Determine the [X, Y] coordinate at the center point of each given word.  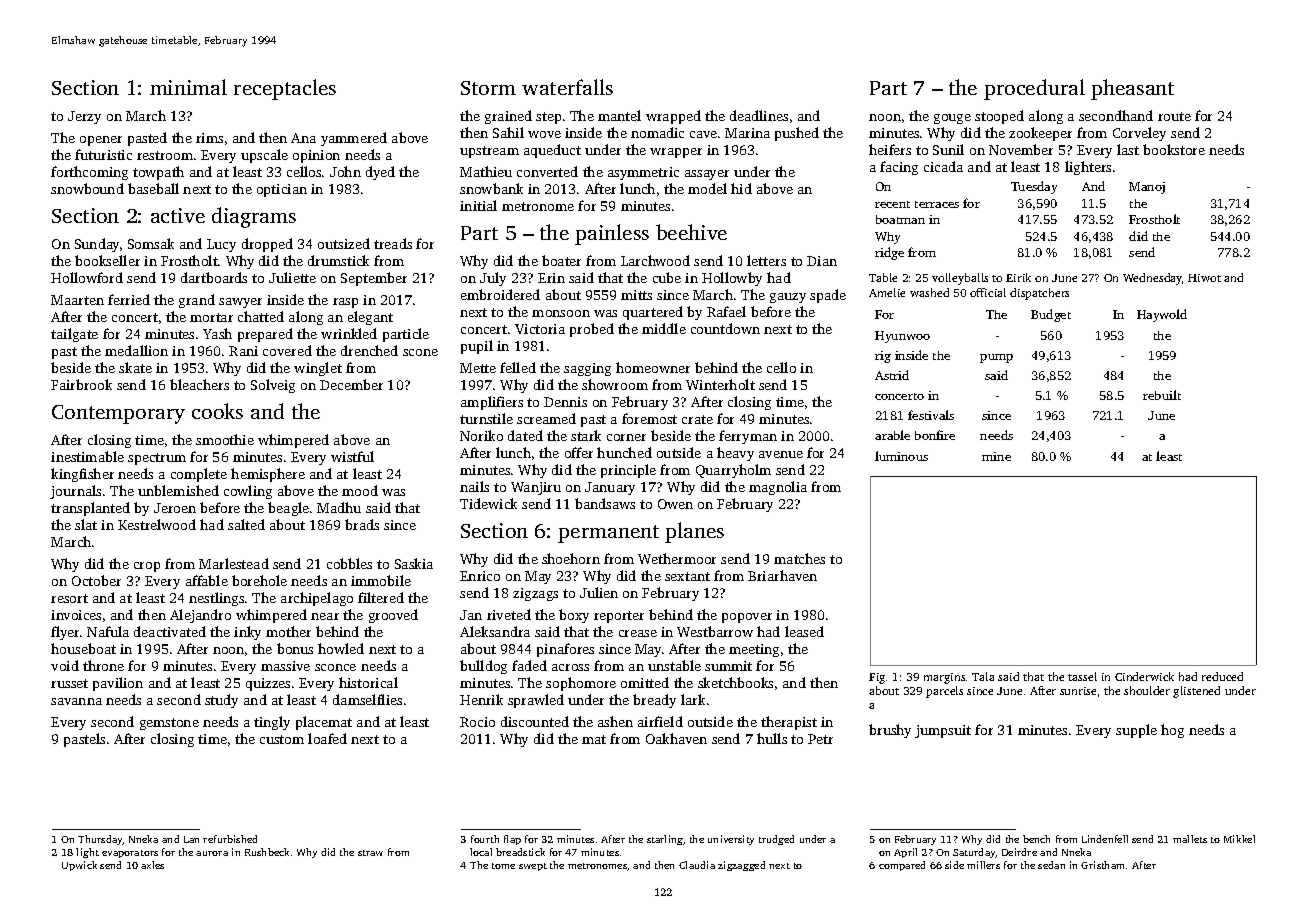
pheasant [1132, 89]
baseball [153, 188]
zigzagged [741, 866]
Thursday [100, 840]
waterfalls [567, 87]
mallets [1190, 839]
